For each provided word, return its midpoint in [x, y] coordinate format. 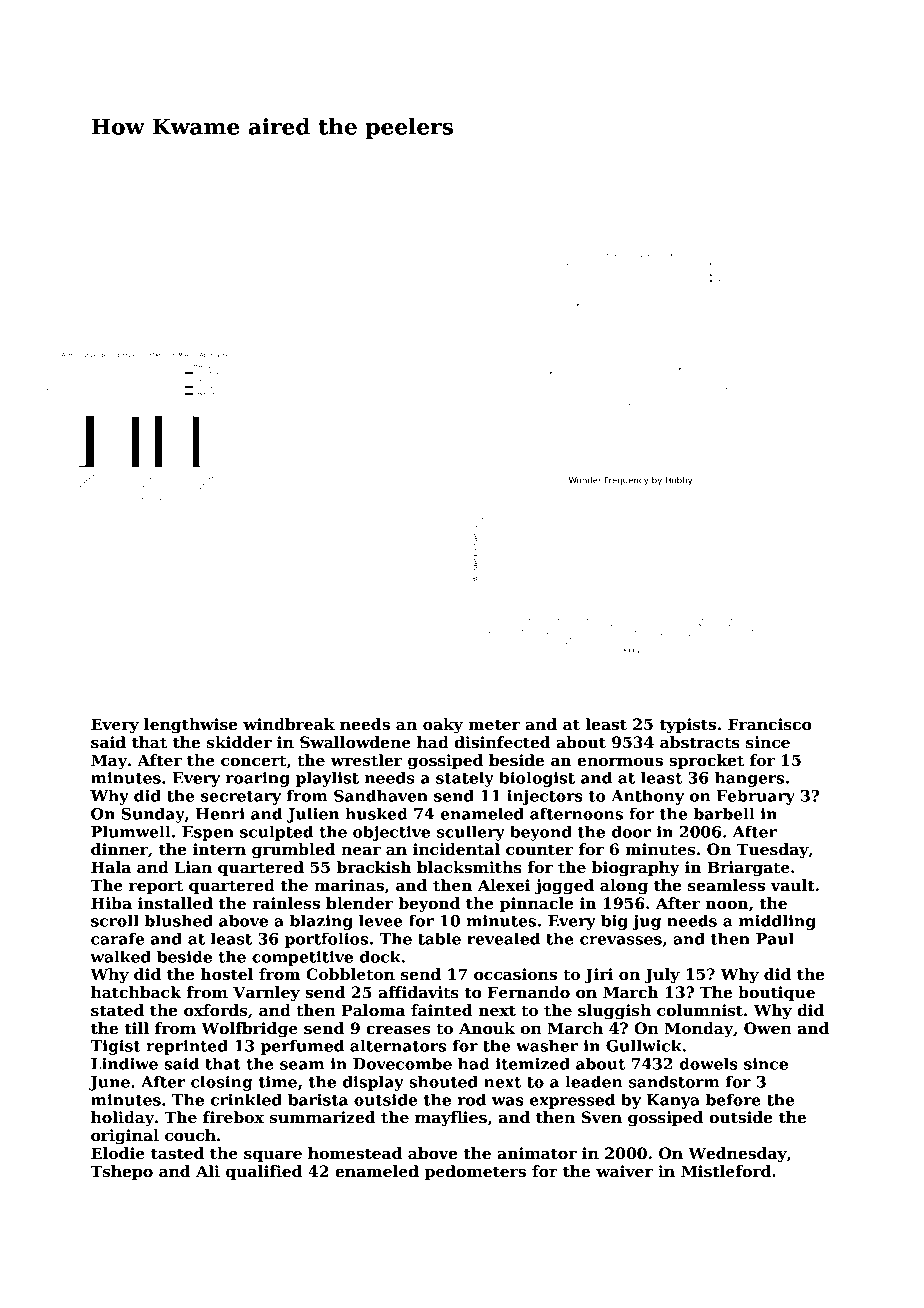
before [733, 1099]
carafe [117, 938]
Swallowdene [355, 742]
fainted [442, 1010]
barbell [724, 813]
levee [381, 920]
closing [222, 1083]
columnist [700, 1010]
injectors [545, 797]
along [624, 887]
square [273, 1156]
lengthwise [191, 726]
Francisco [769, 724]
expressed [572, 1101]
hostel [227, 974]
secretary [241, 798]
